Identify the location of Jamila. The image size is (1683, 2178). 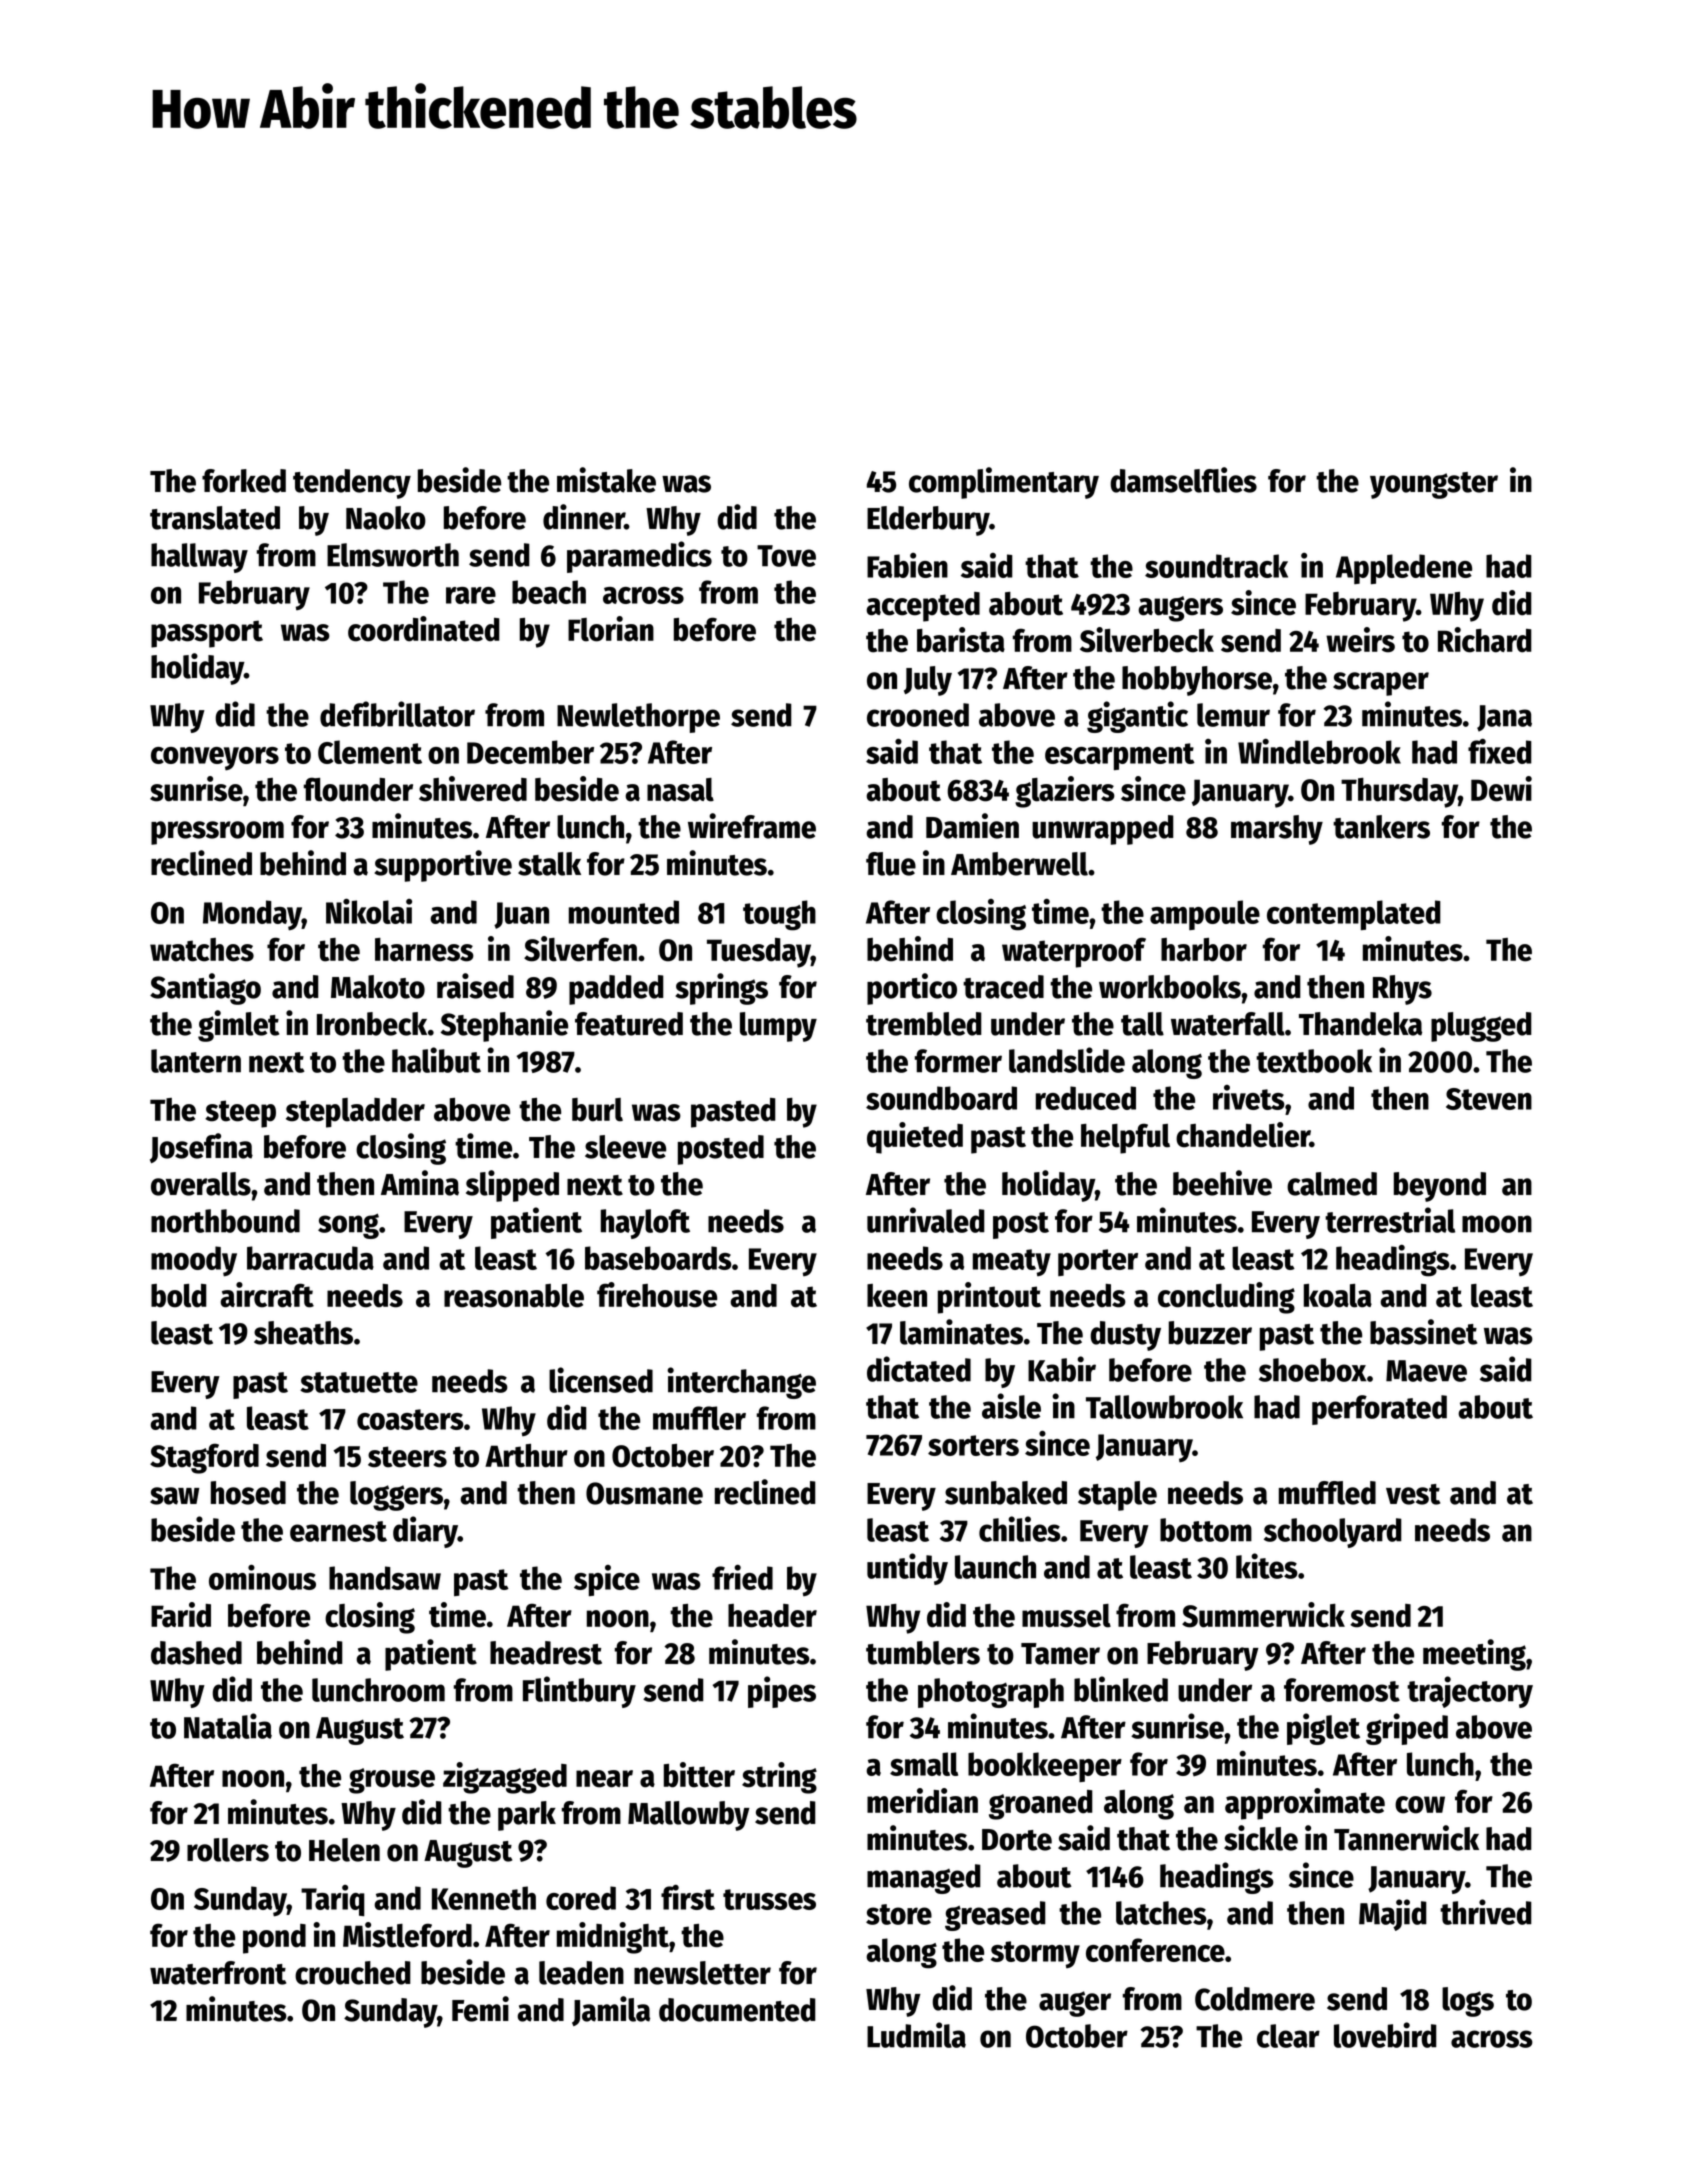
(611, 2011).
